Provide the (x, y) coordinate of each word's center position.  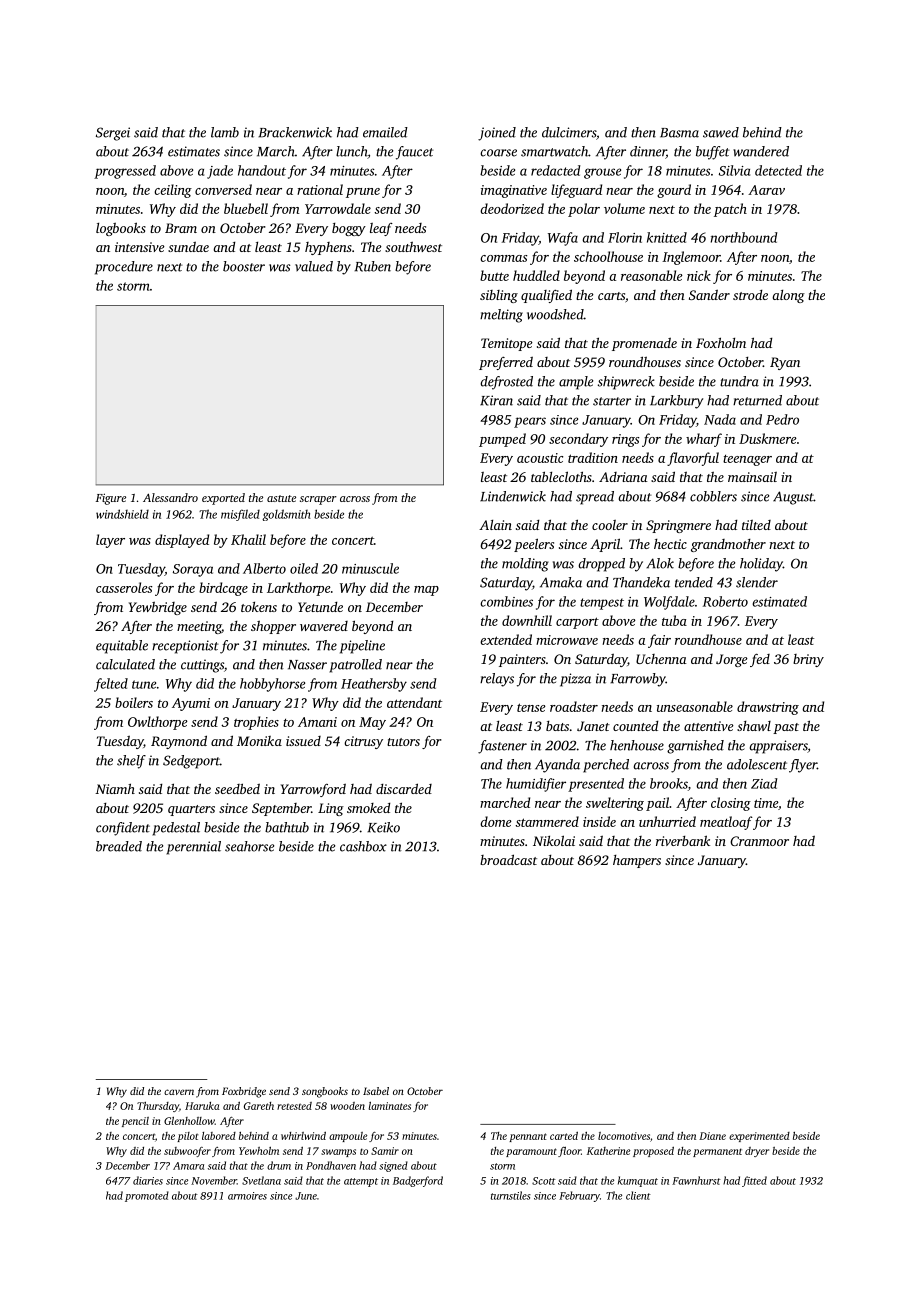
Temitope (507, 344)
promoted (147, 1196)
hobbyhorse (272, 685)
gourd (674, 191)
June (306, 1196)
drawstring (768, 708)
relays (497, 680)
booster (244, 266)
